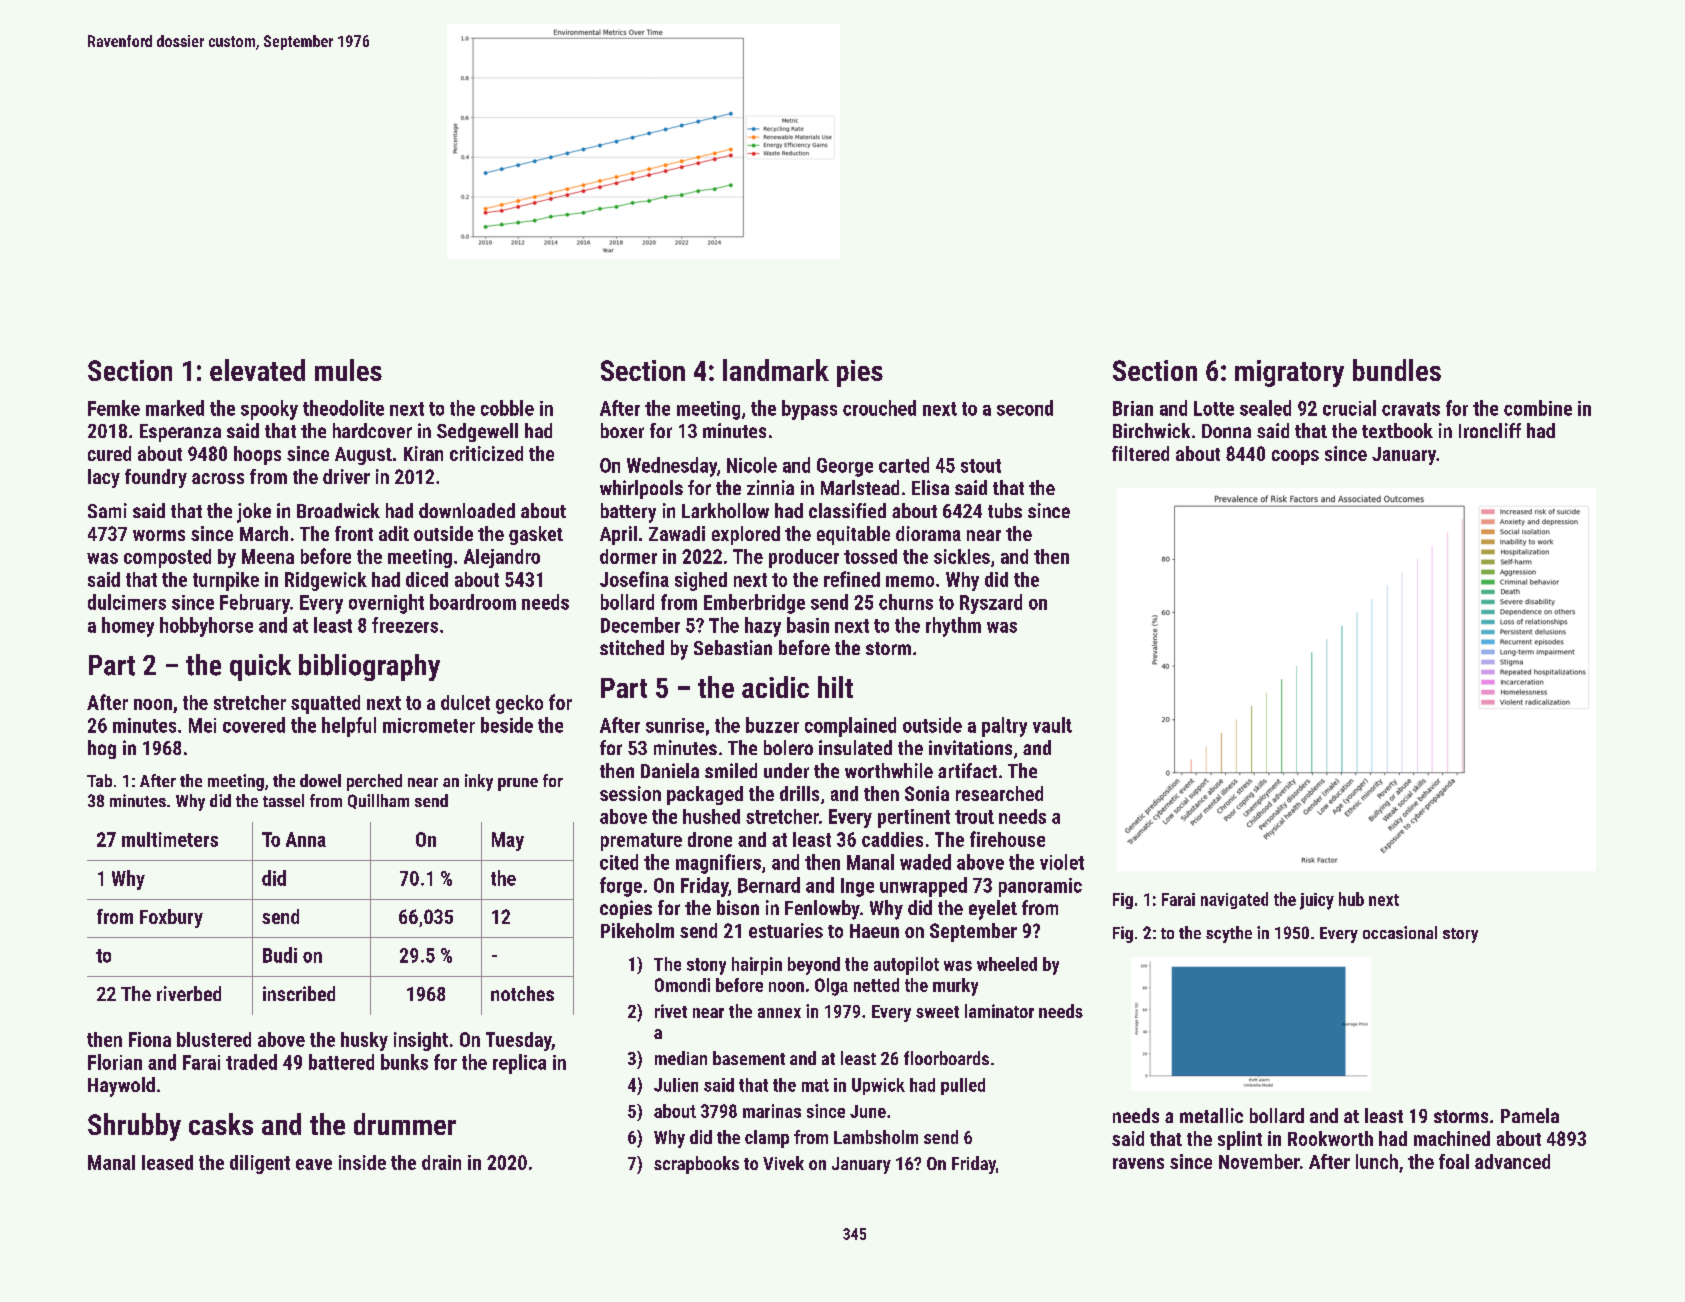 Image resolution: width=1685 pixels, height=1302 pixels. Describe the element at coordinates (783, 1163) in the screenshot. I see `Vivek` at that location.
